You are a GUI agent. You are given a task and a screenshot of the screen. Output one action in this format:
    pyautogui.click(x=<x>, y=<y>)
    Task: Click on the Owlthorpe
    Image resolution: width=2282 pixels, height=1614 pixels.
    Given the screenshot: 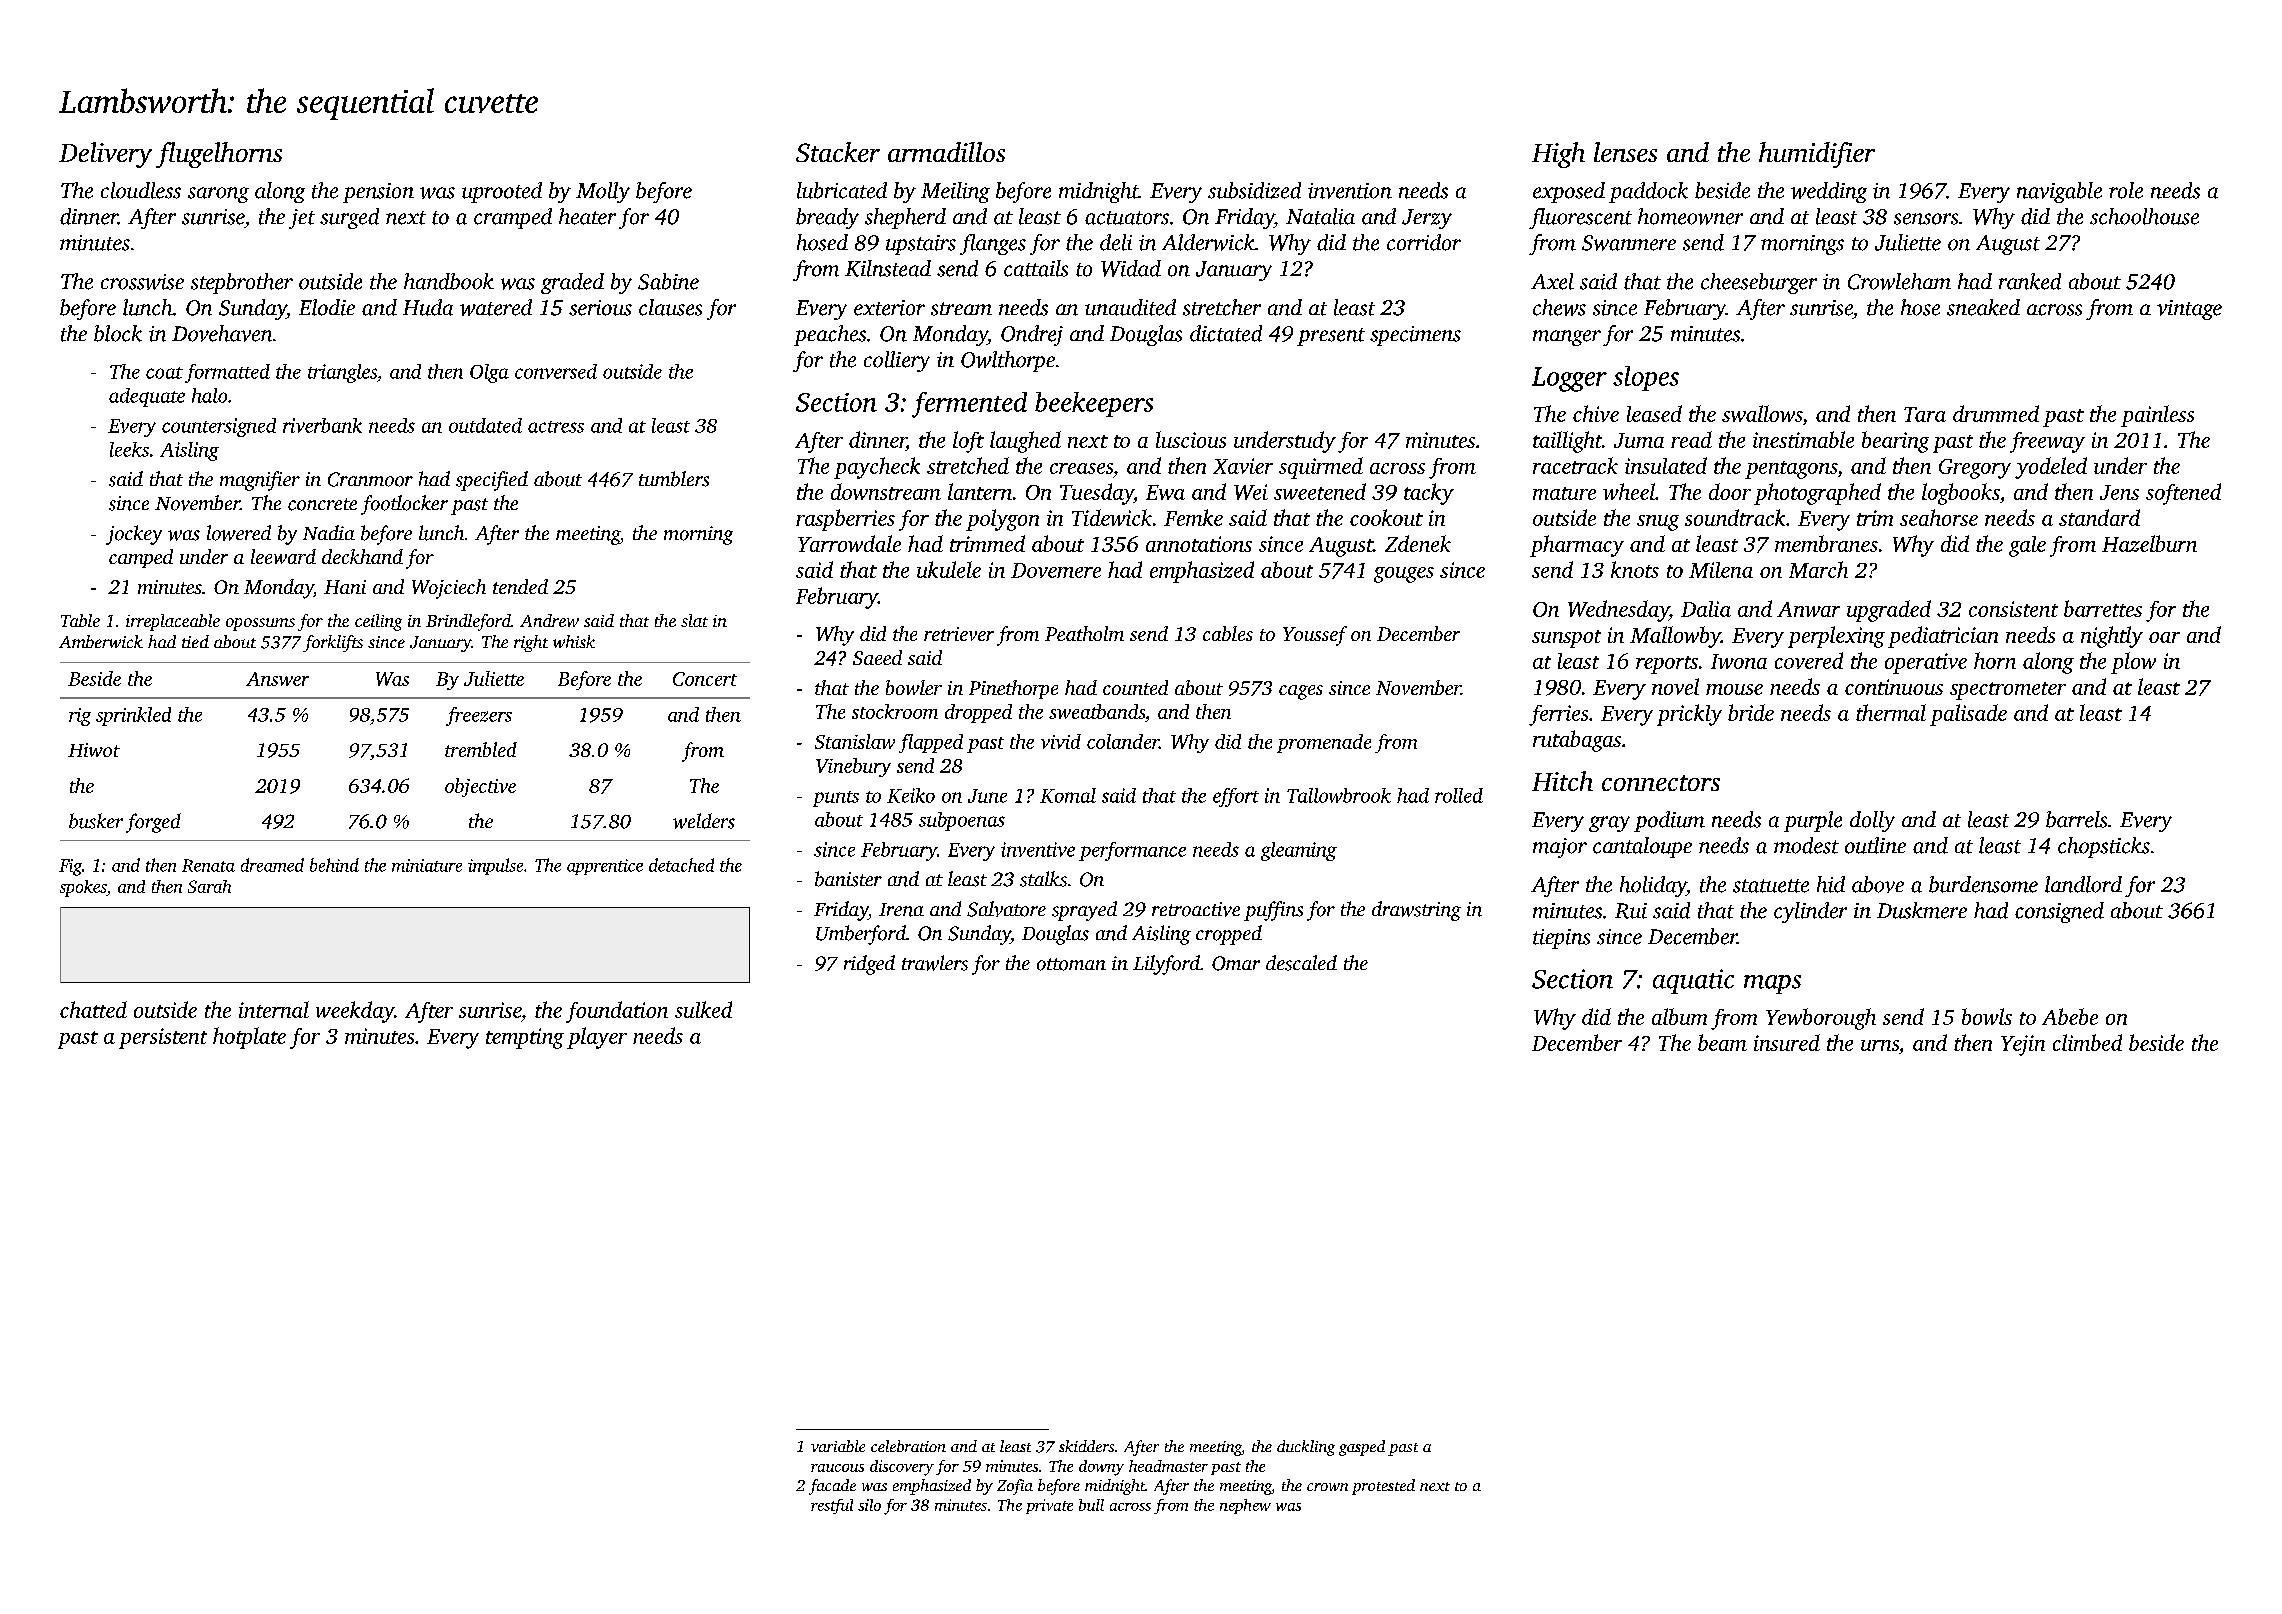 What is the action you would take?
    pyautogui.click(x=1008, y=361)
